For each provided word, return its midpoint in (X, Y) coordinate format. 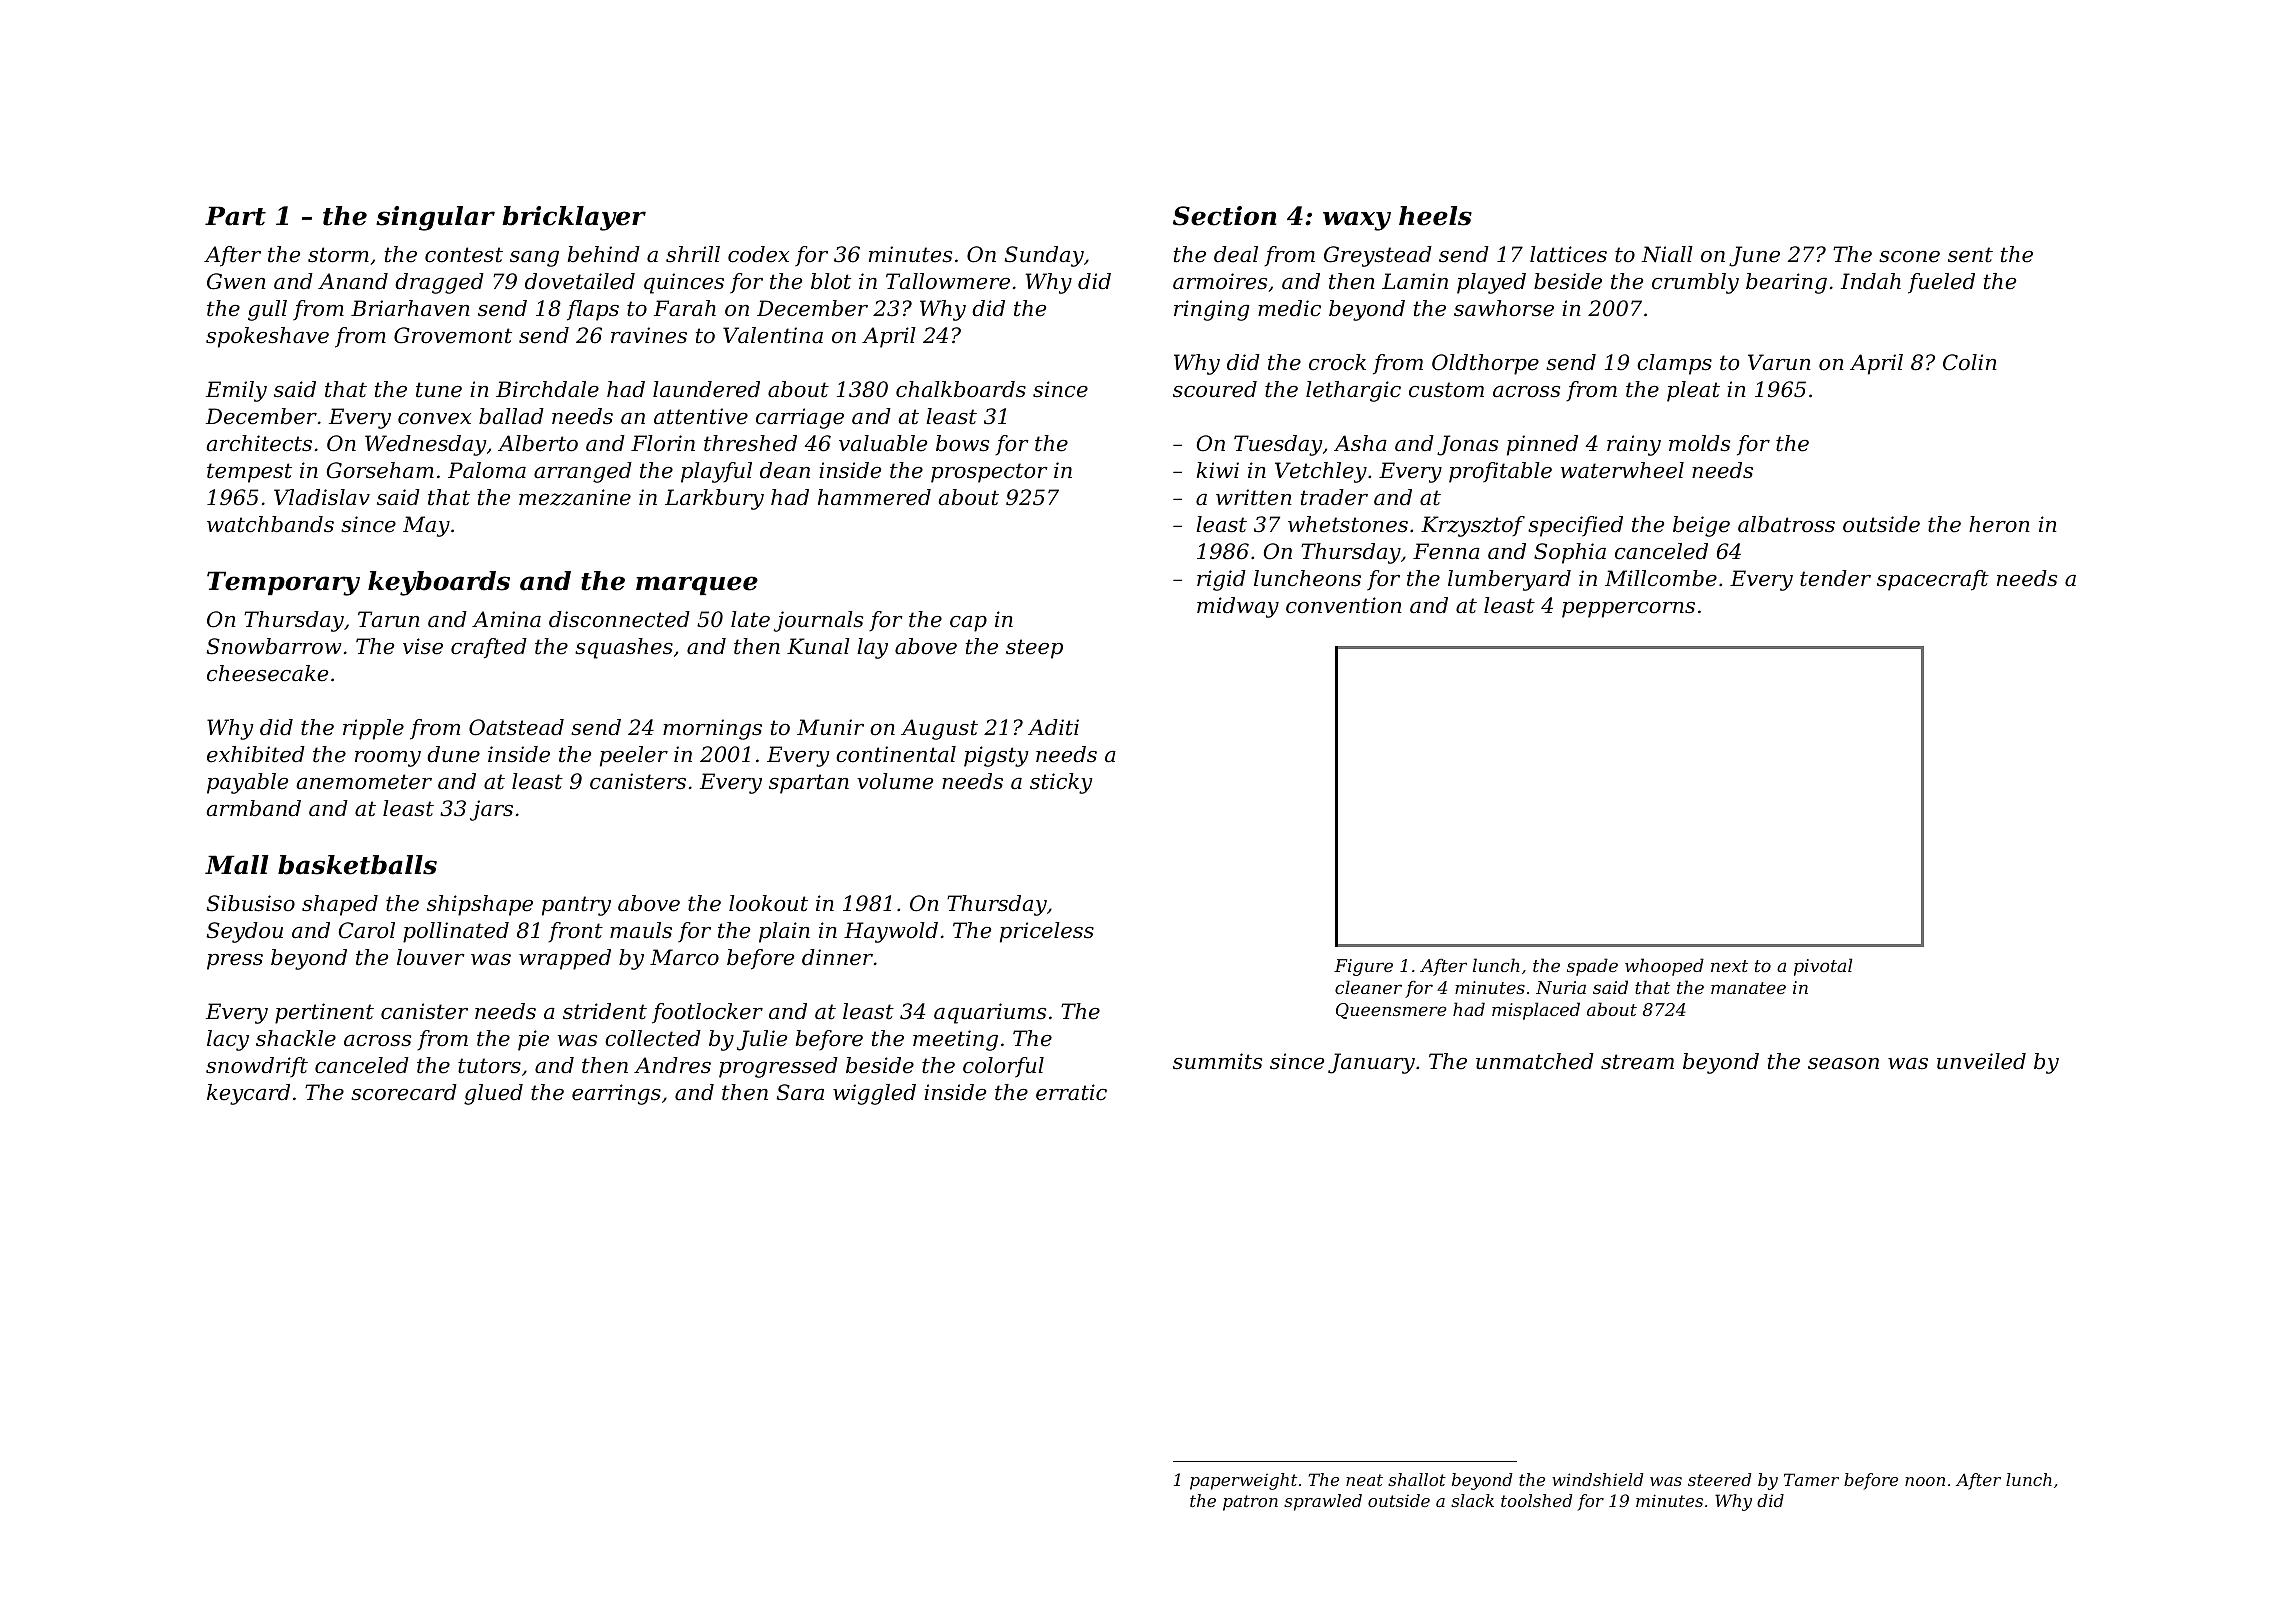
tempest (249, 473)
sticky (1061, 783)
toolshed (1536, 1500)
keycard (248, 1094)
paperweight (1243, 1481)
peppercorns (1628, 610)
